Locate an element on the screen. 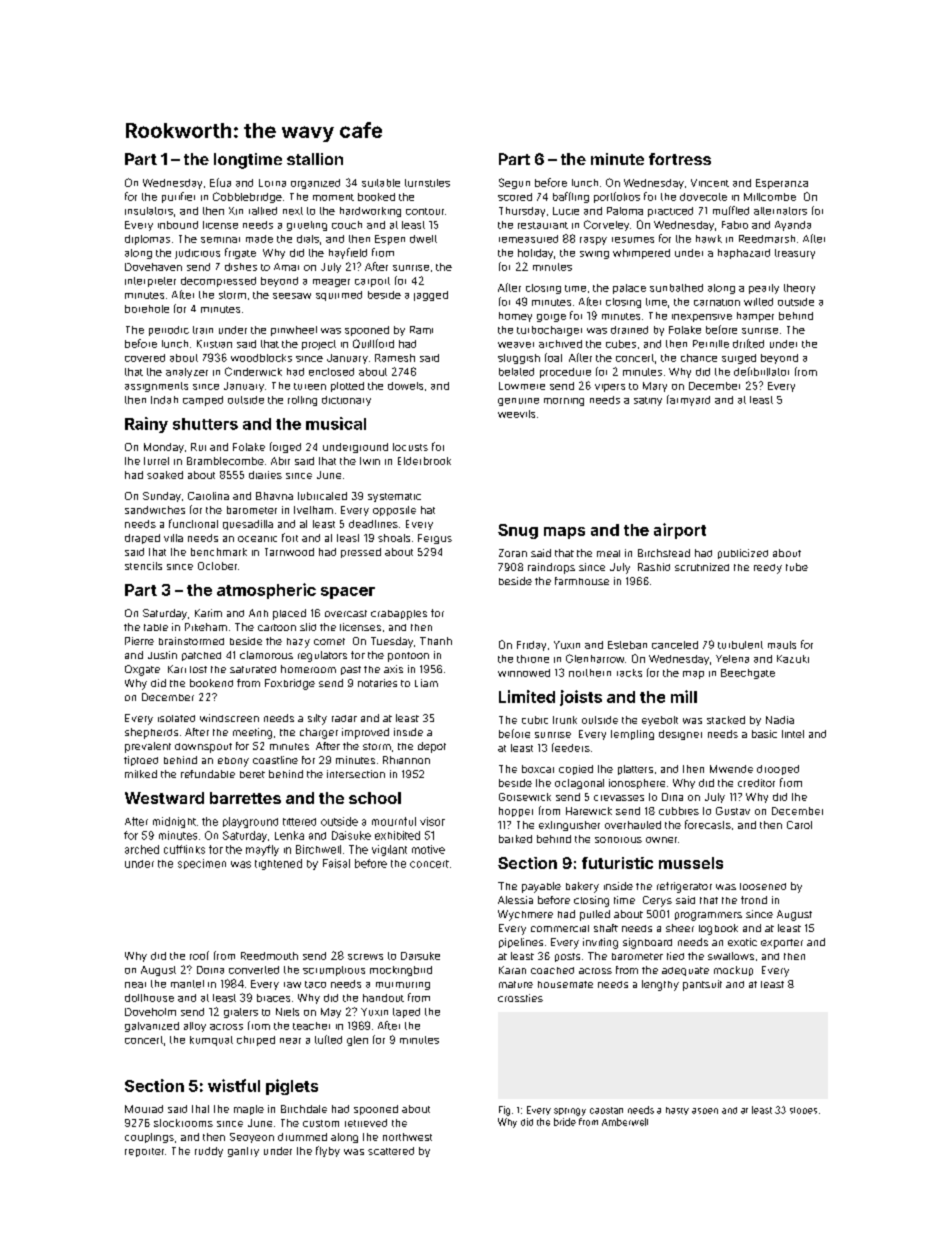 The width and height of the screenshot is (952, 1233). airport is located at coordinates (680, 531).
